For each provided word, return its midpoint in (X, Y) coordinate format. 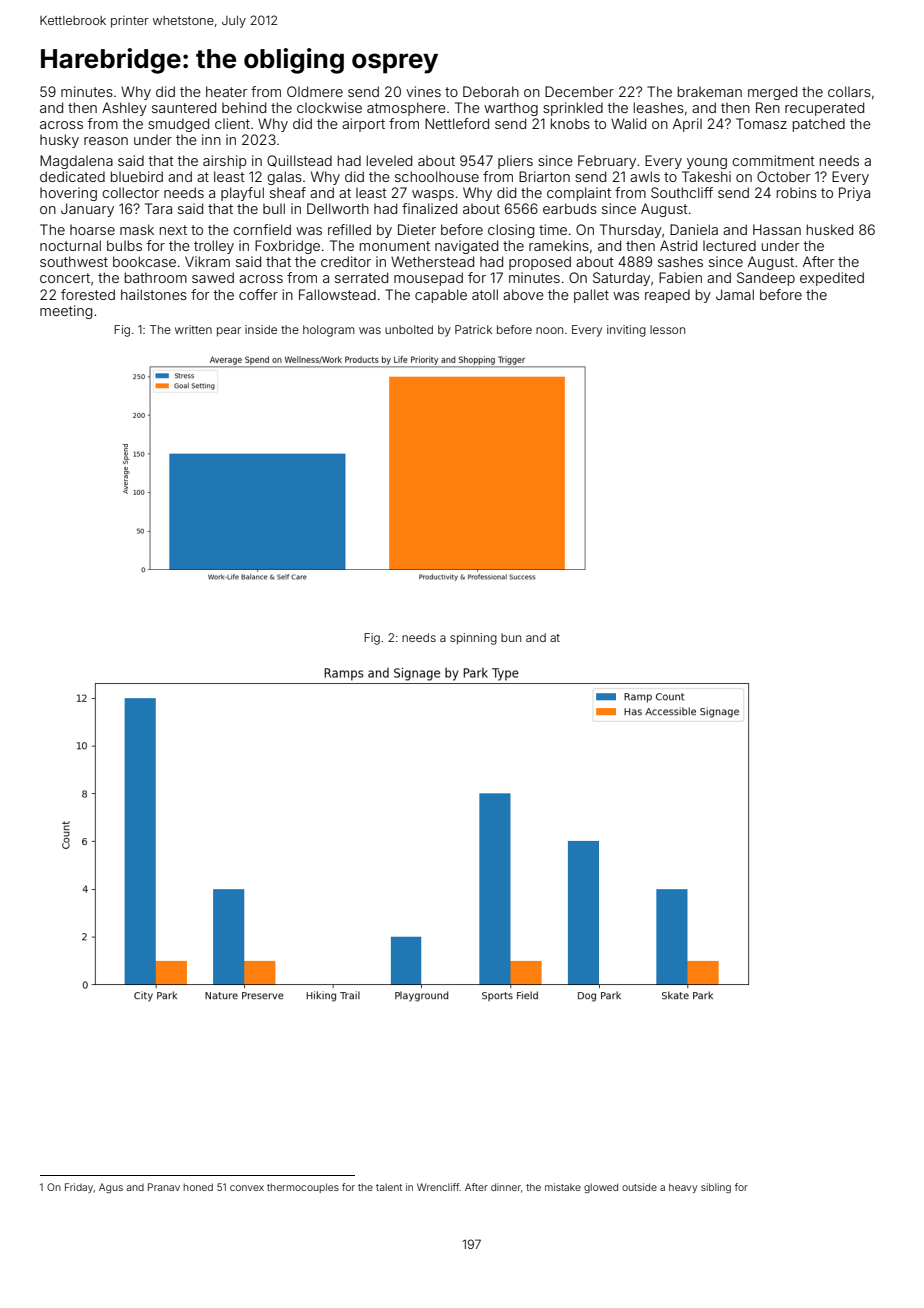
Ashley (124, 109)
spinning (473, 639)
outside (639, 1187)
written (193, 329)
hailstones (154, 294)
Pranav (164, 1187)
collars (849, 91)
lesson (667, 329)
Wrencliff (438, 1187)
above (523, 294)
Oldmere (315, 91)
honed (198, 1187)
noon (549, 330)
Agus (111, 1188)
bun (511, 637)
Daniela (694, 229)
